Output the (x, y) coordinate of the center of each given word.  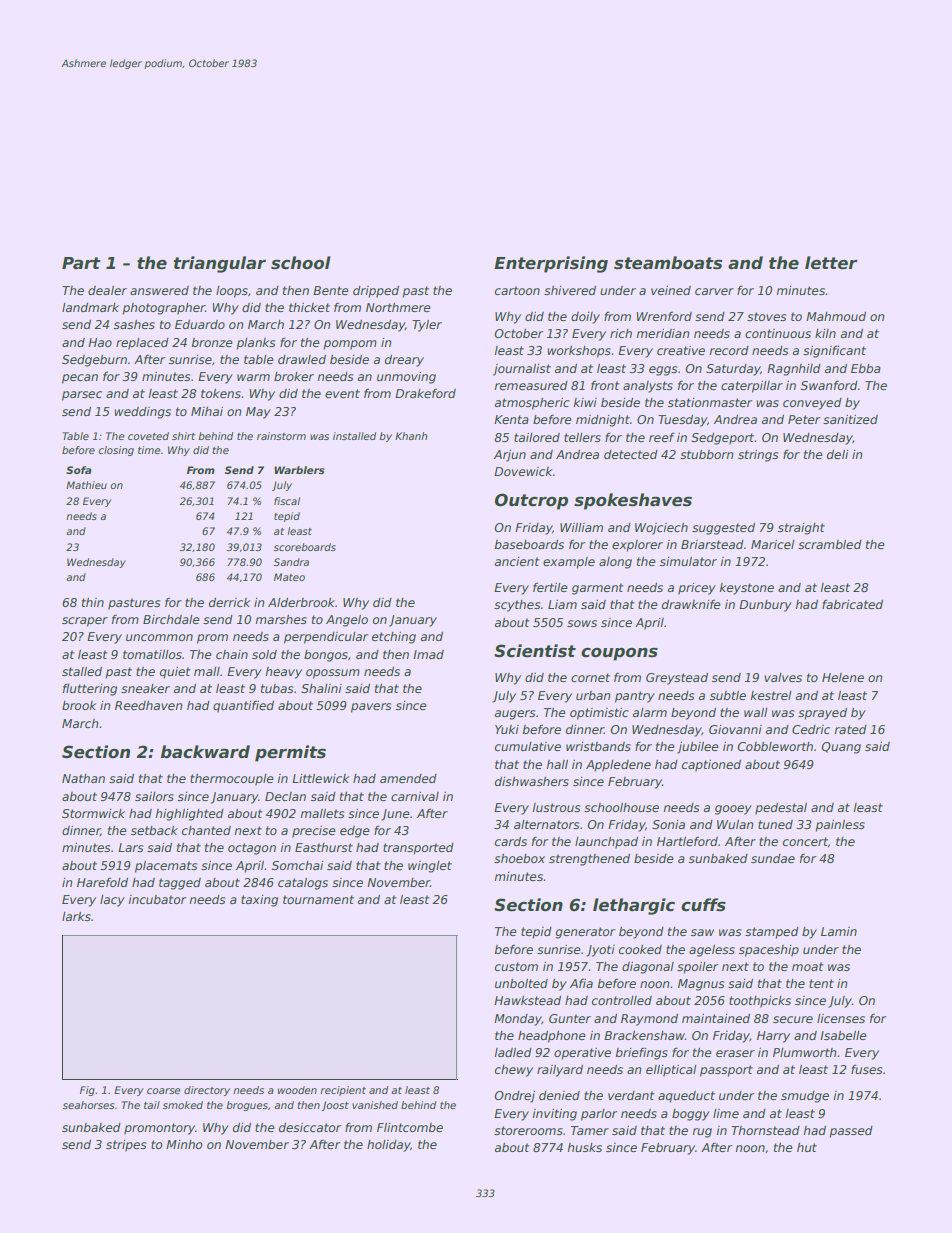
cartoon (517, 290)
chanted (206, 830)
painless (840, 826)
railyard (560, 1071)
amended (408, 778)
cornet (590, 677)
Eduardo (200, 324)
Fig (87, 1091)
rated (850, 729)
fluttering (90, 690)
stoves (766, 316)
